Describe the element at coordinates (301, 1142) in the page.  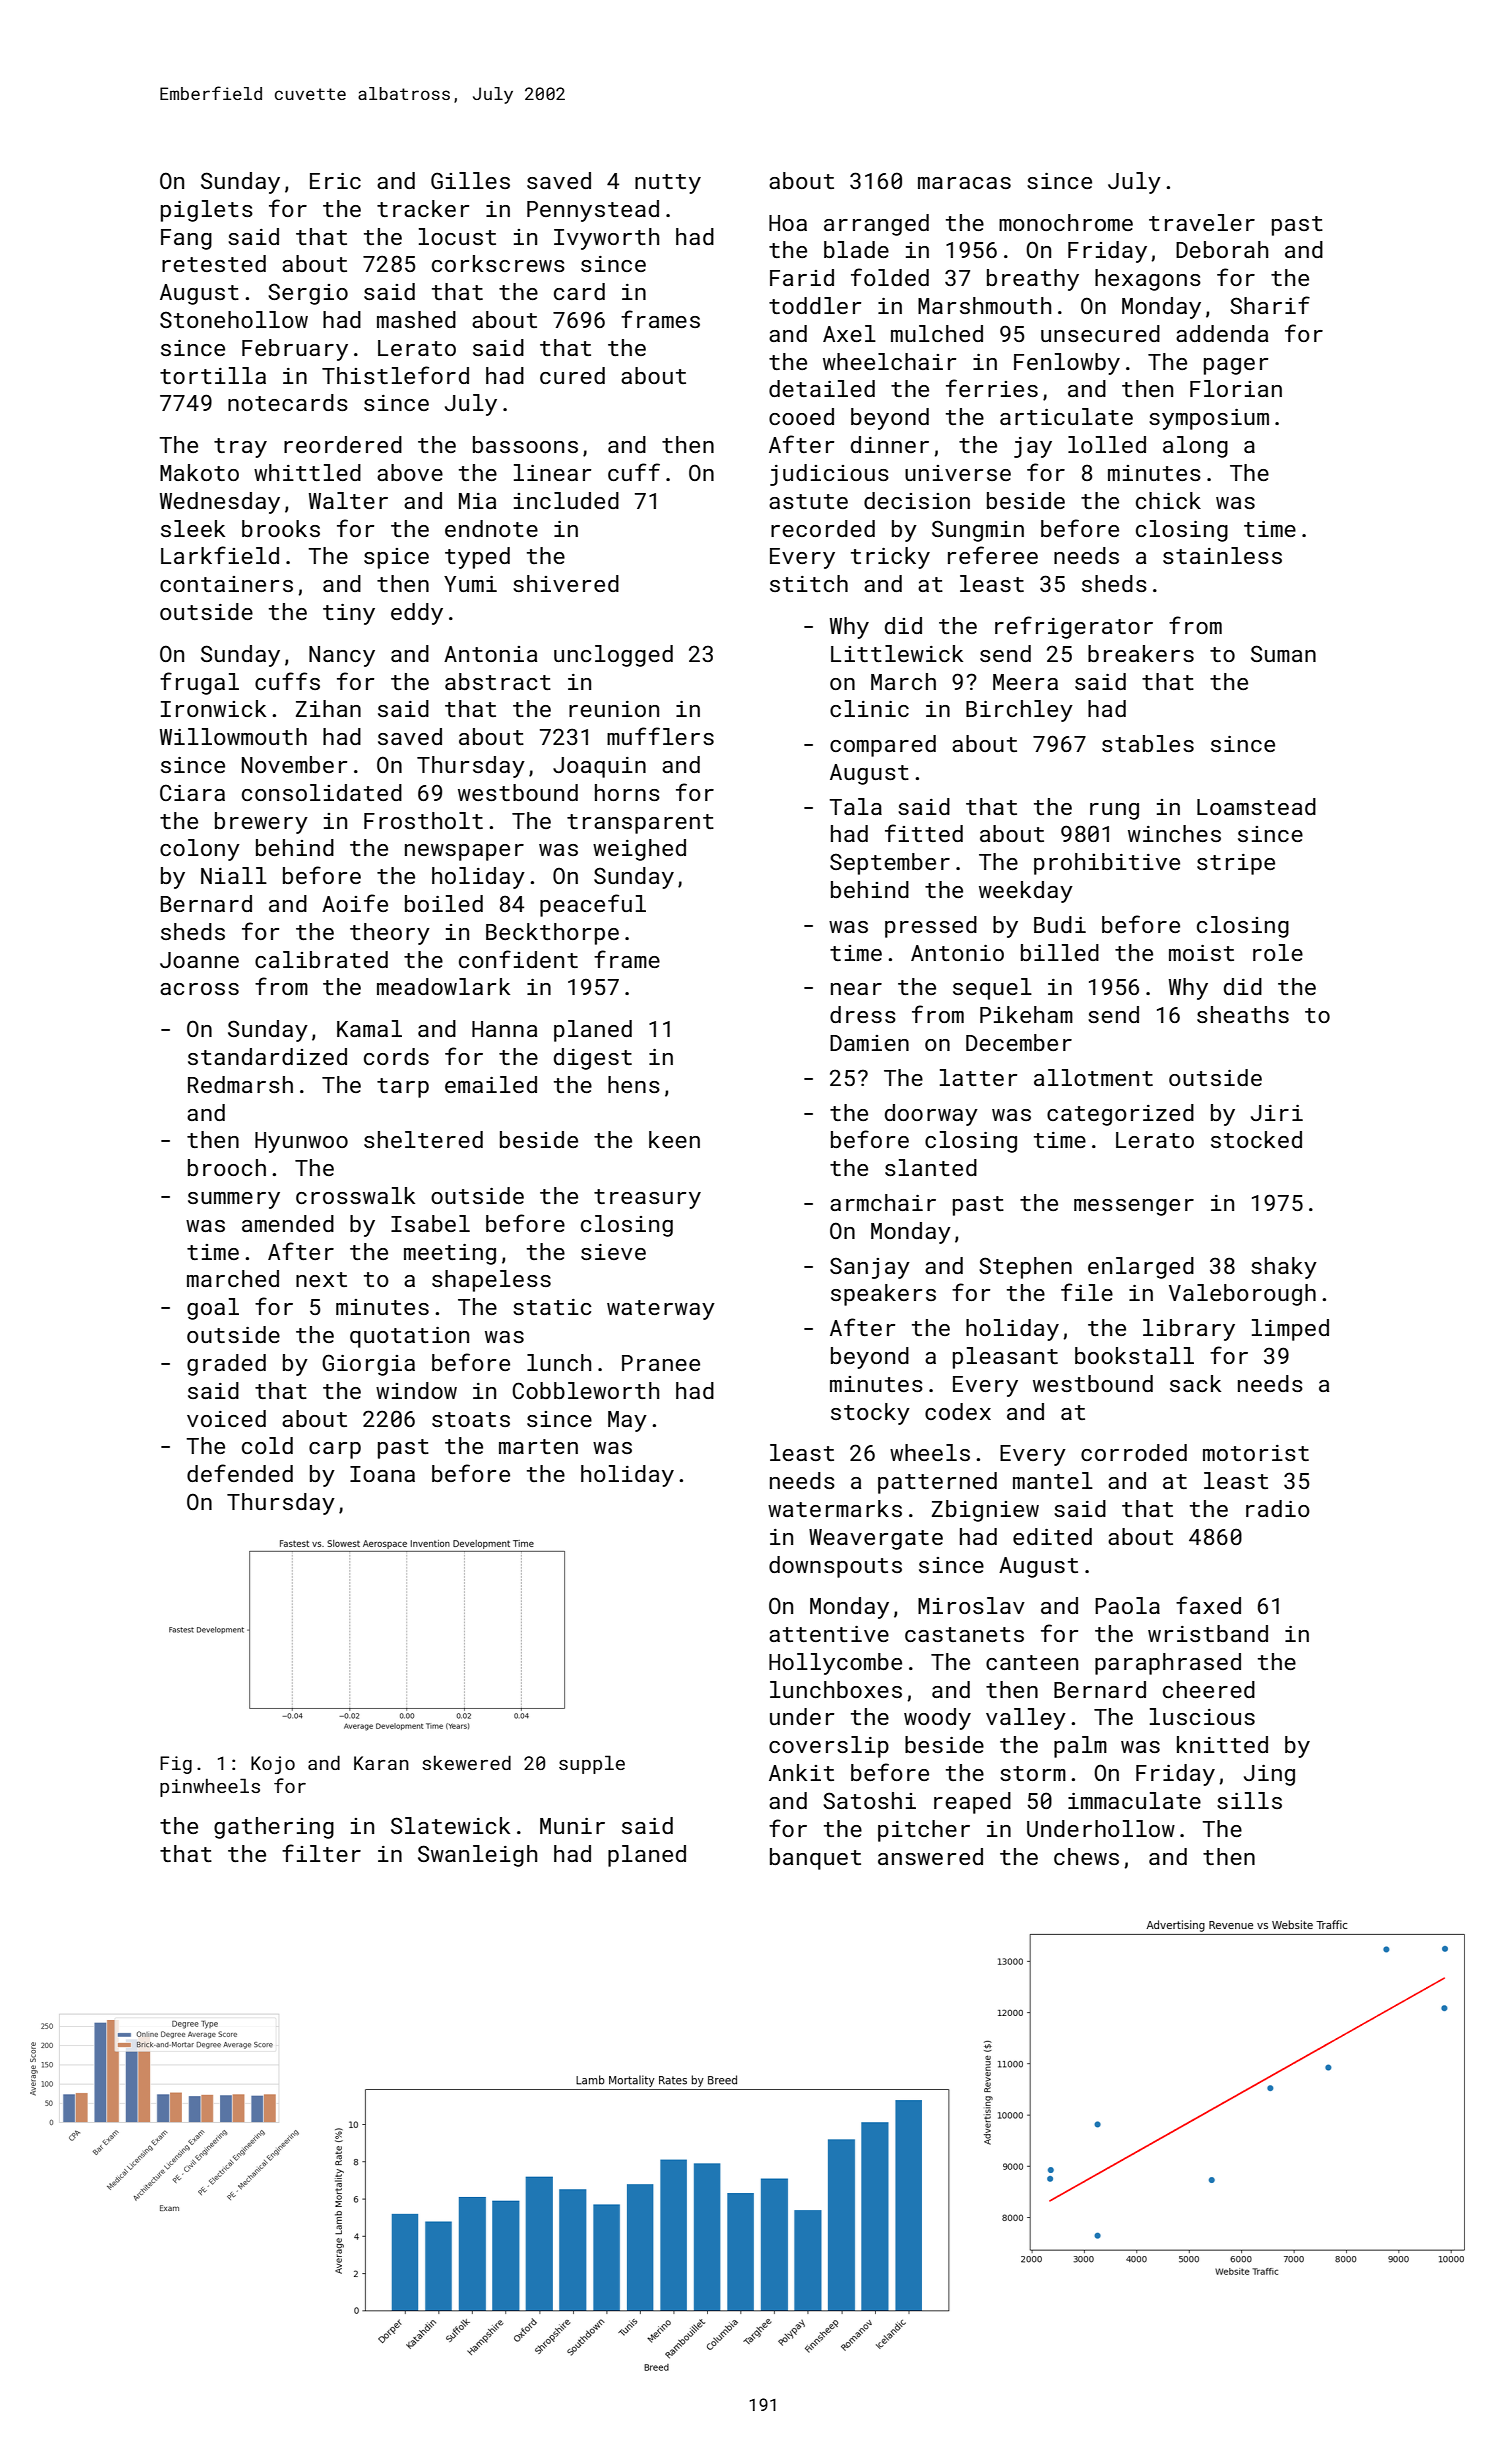
I see `Hyunwoo` at that location.
